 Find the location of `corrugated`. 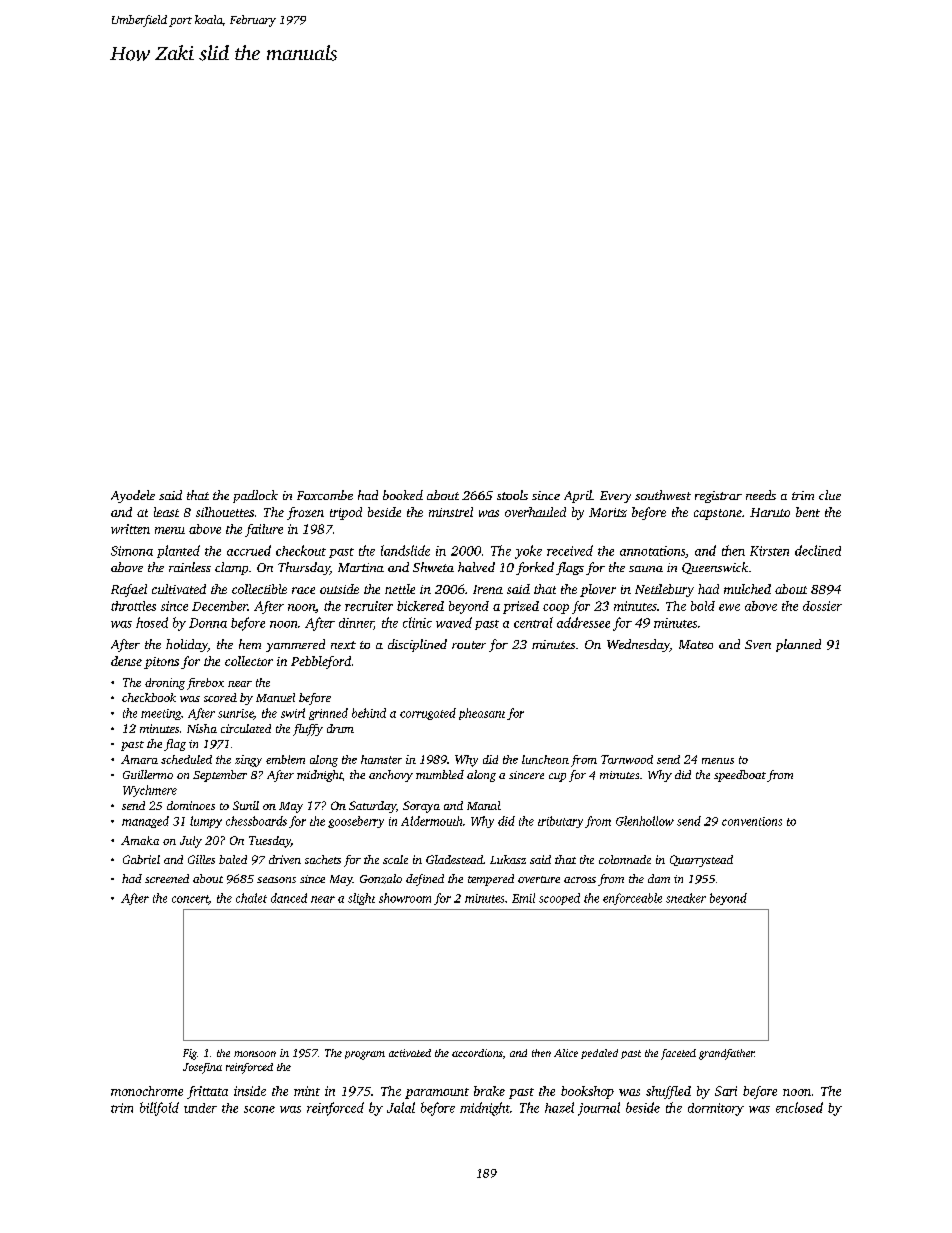

corrugated is located at coordinates (428, 714).
